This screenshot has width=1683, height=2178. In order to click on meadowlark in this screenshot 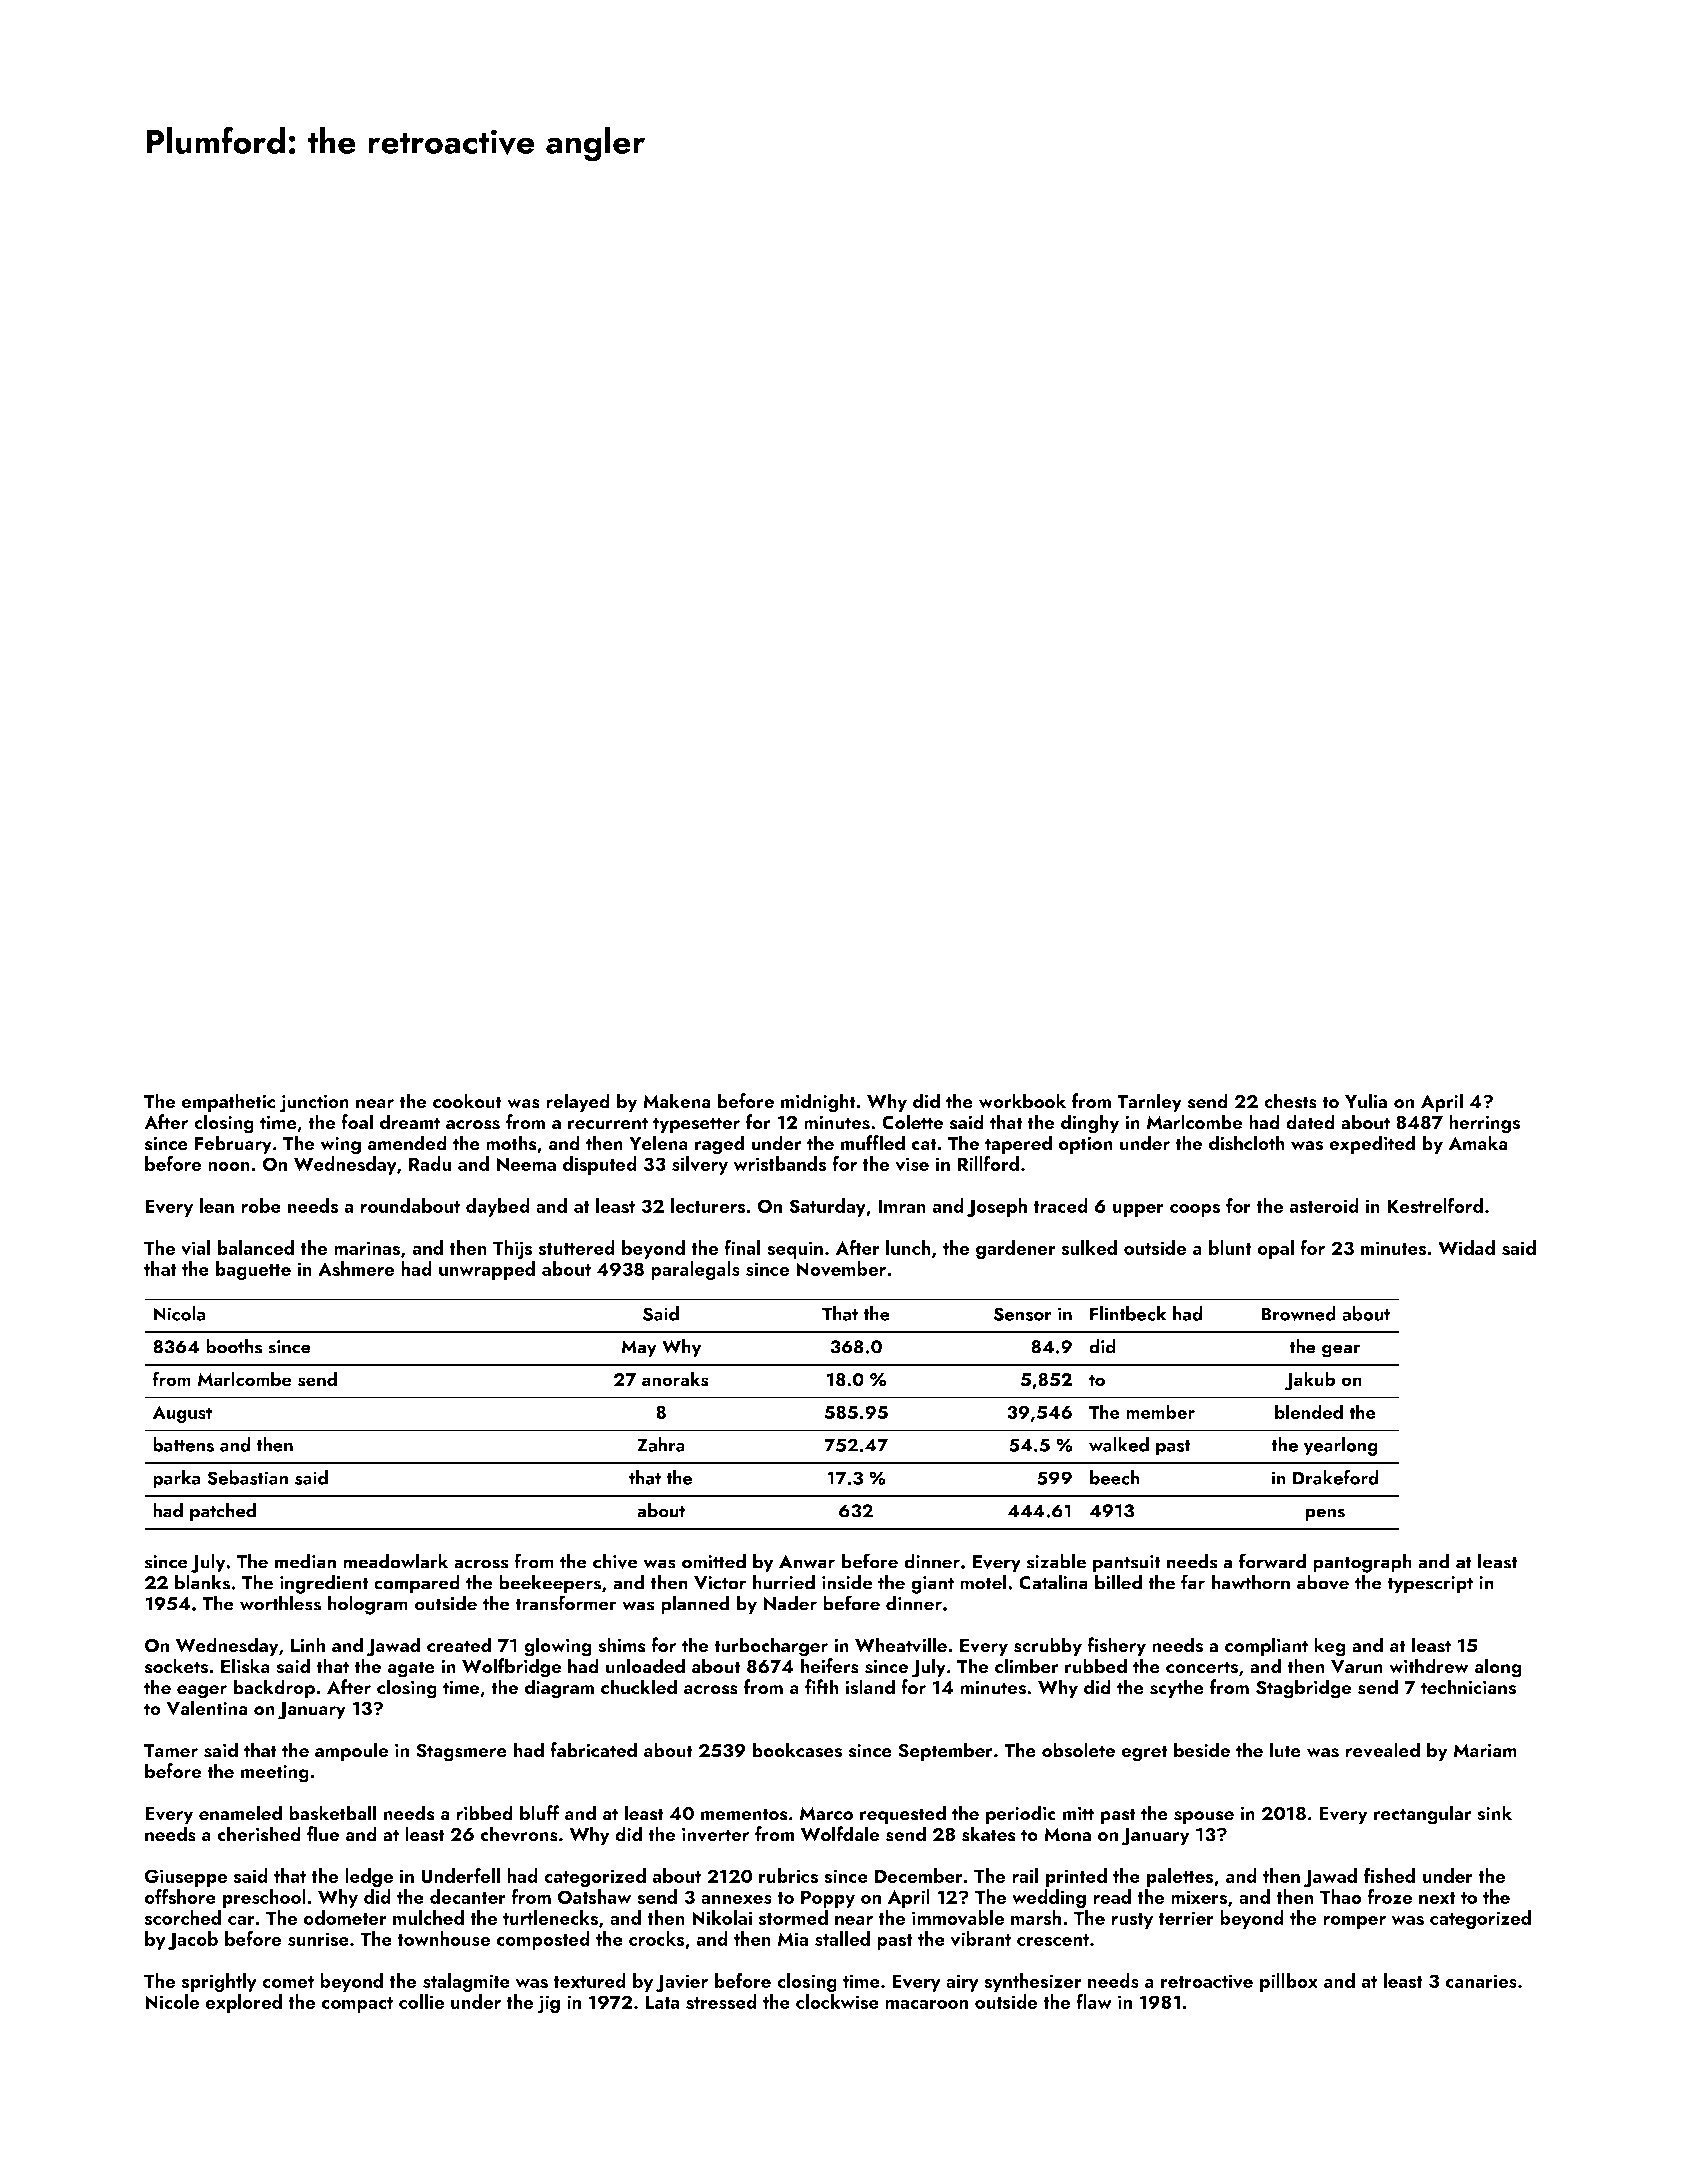, I will do `click(395, 1561)`.
